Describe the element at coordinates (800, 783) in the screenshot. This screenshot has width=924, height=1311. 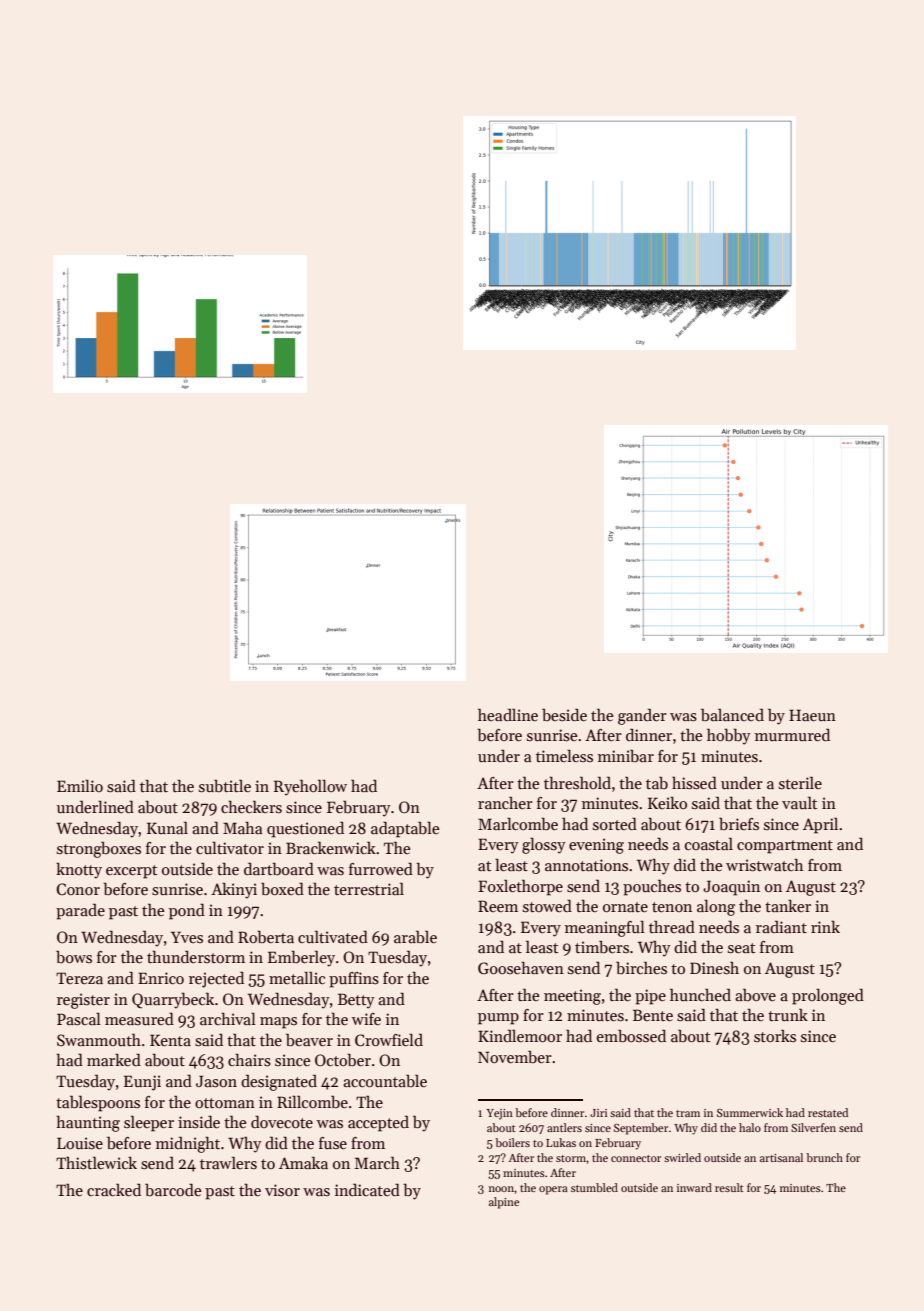
I see `sterile` at that location.
